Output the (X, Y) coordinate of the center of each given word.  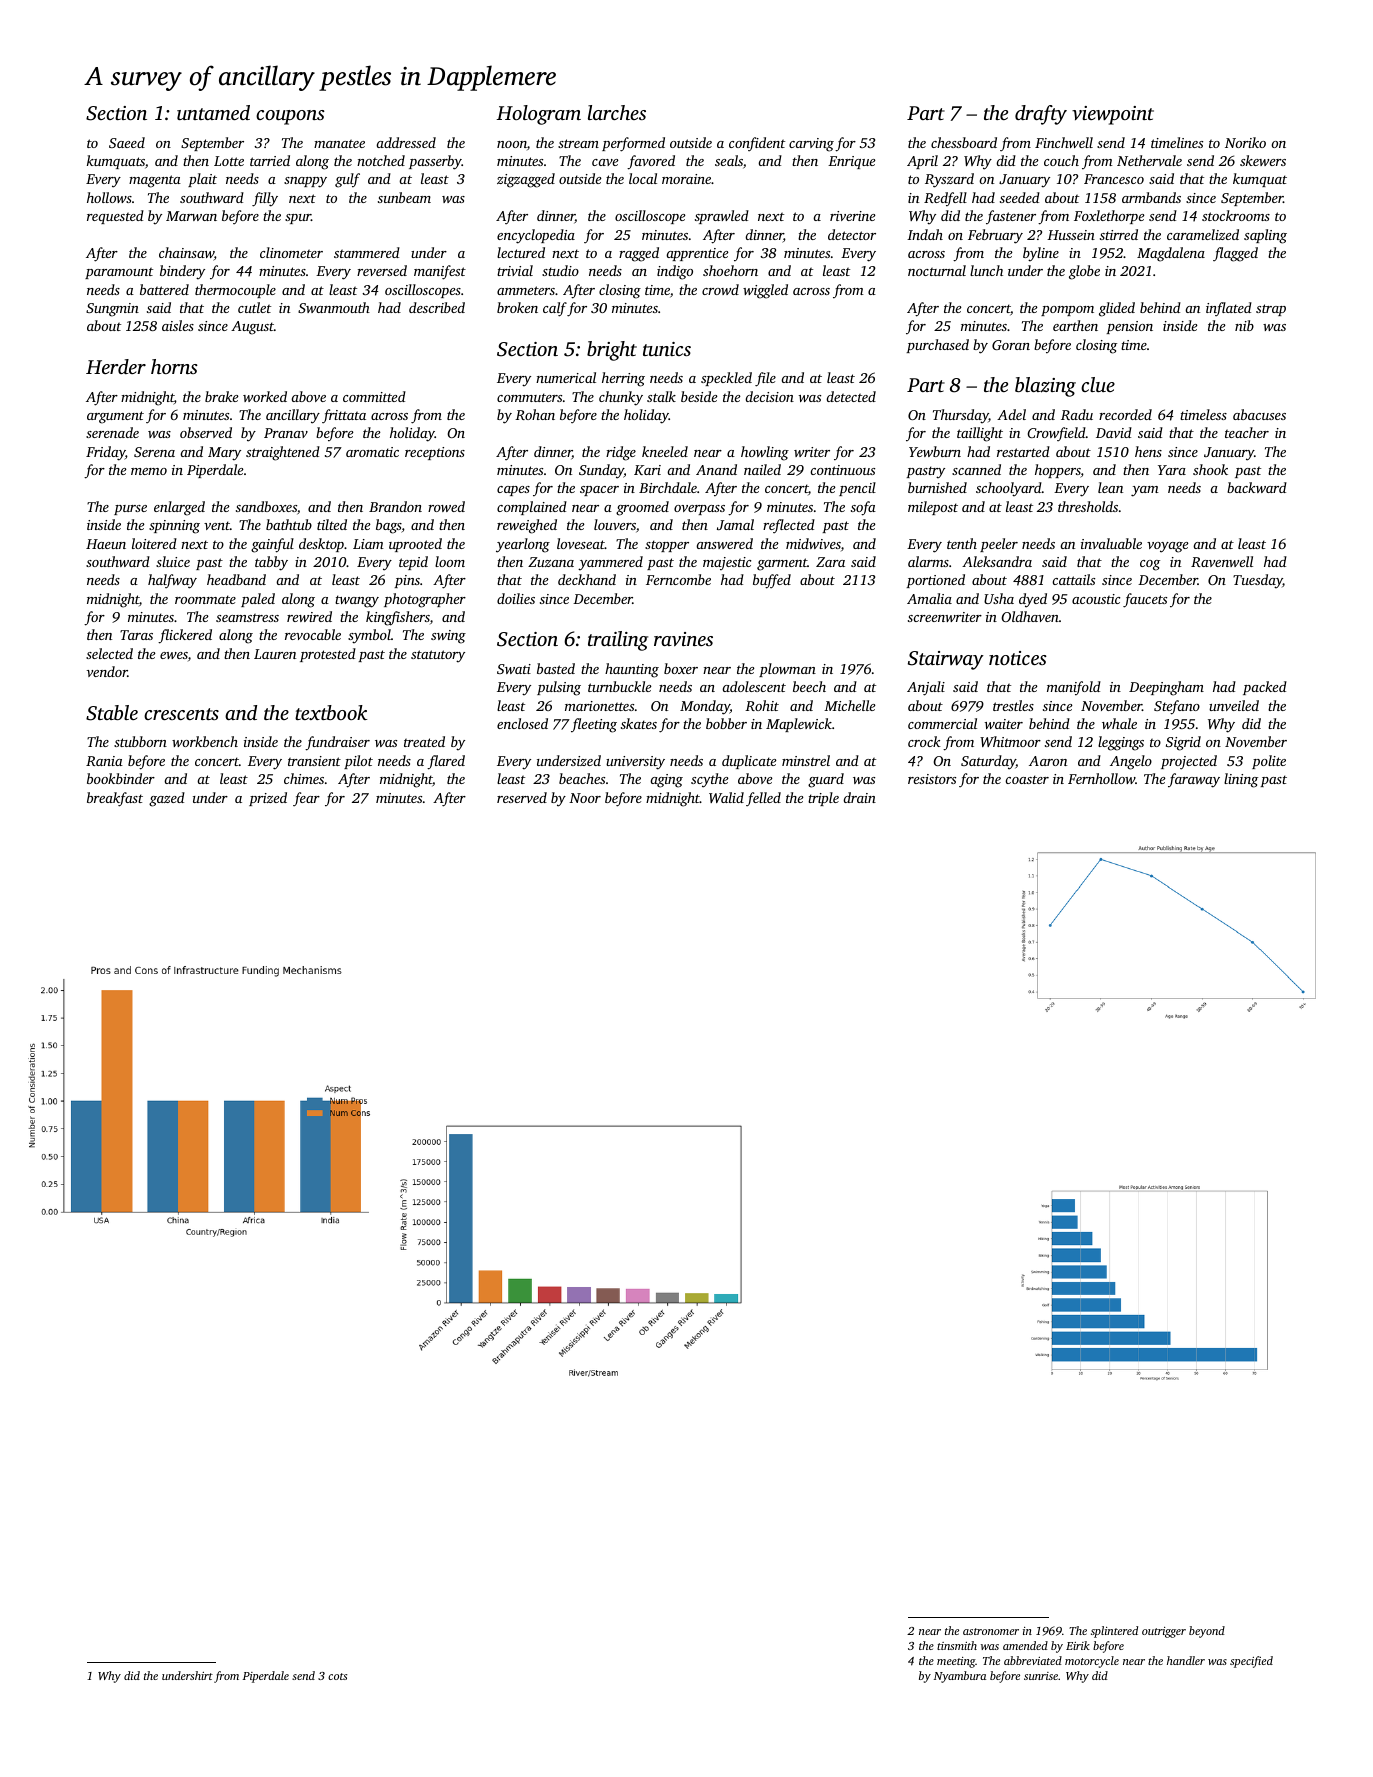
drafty (1041, 115)
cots (337, 1676)
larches (617, 112)
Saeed (127, 142)
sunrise (1041, 1676)
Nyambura (960, 1677)
